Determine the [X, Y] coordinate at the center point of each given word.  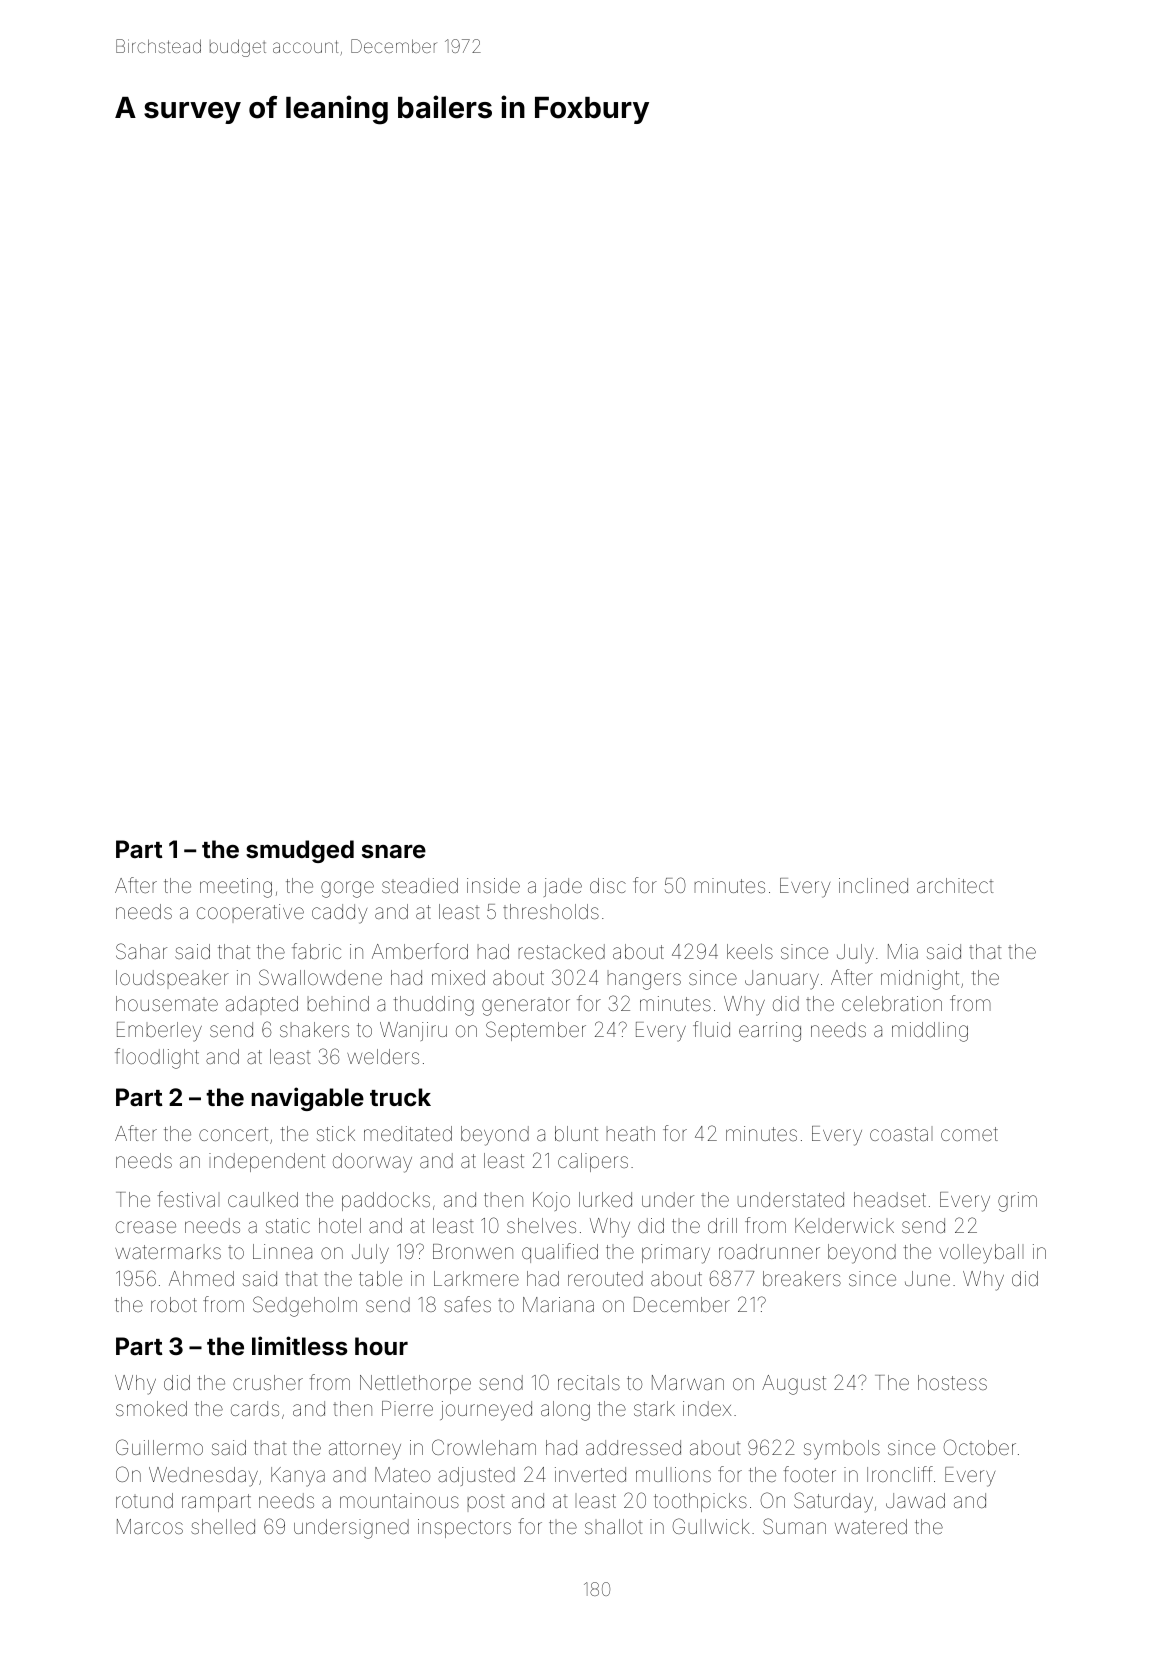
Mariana [558, 1304]
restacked [562, 951]
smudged [300, 851]
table [380, 1278]
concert [233, 1134]
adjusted [476, 1476]
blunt [576, 1133]
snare [394, 852]
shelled [223, 1526]
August [794, 1385]
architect [955, 885]
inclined [873, 885]
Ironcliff [900, 1474]
